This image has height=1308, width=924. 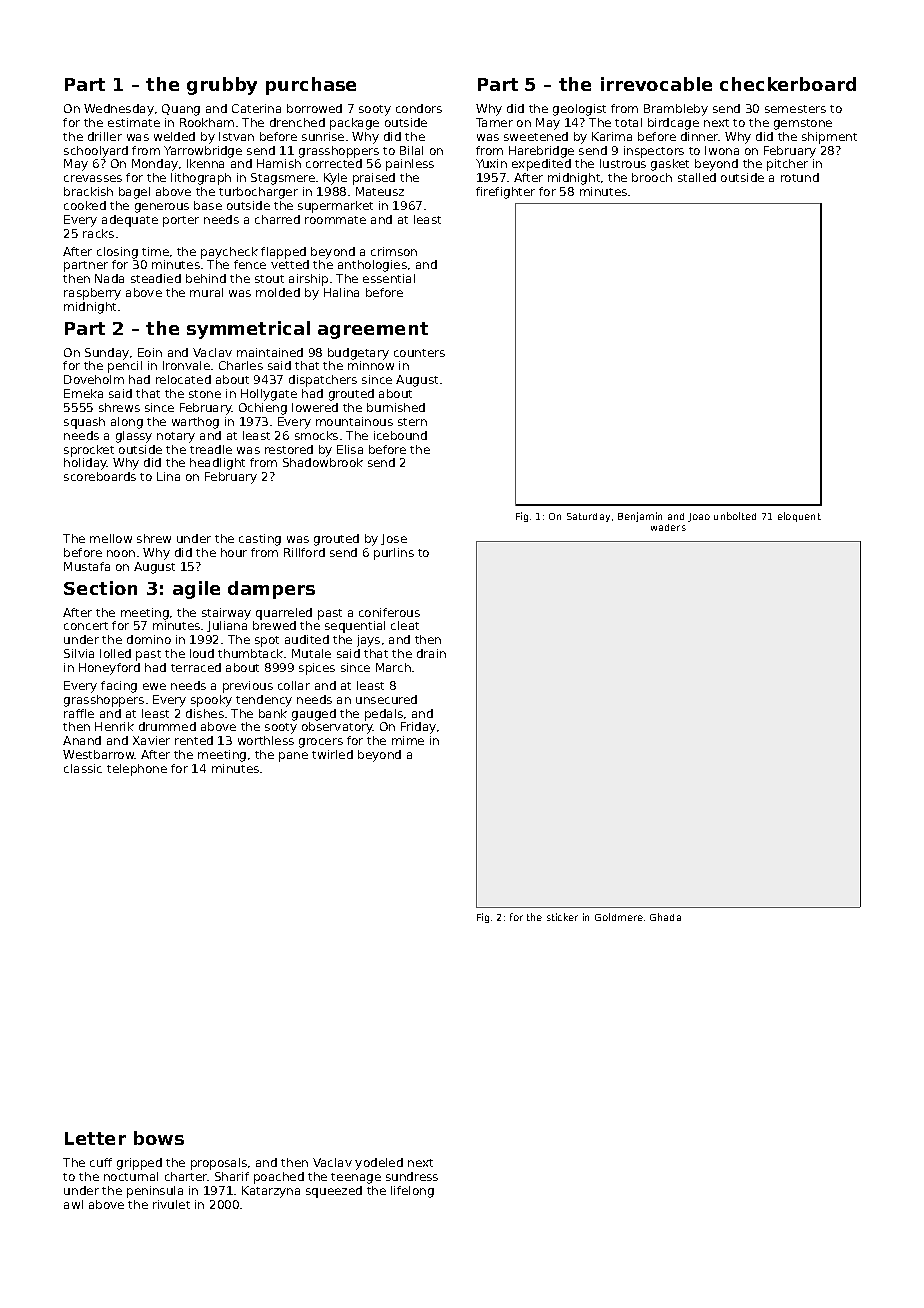 What do you see at coordinates (171, 1204) in the image?
I see `rivulet` at bounding box center [171, 1204].
